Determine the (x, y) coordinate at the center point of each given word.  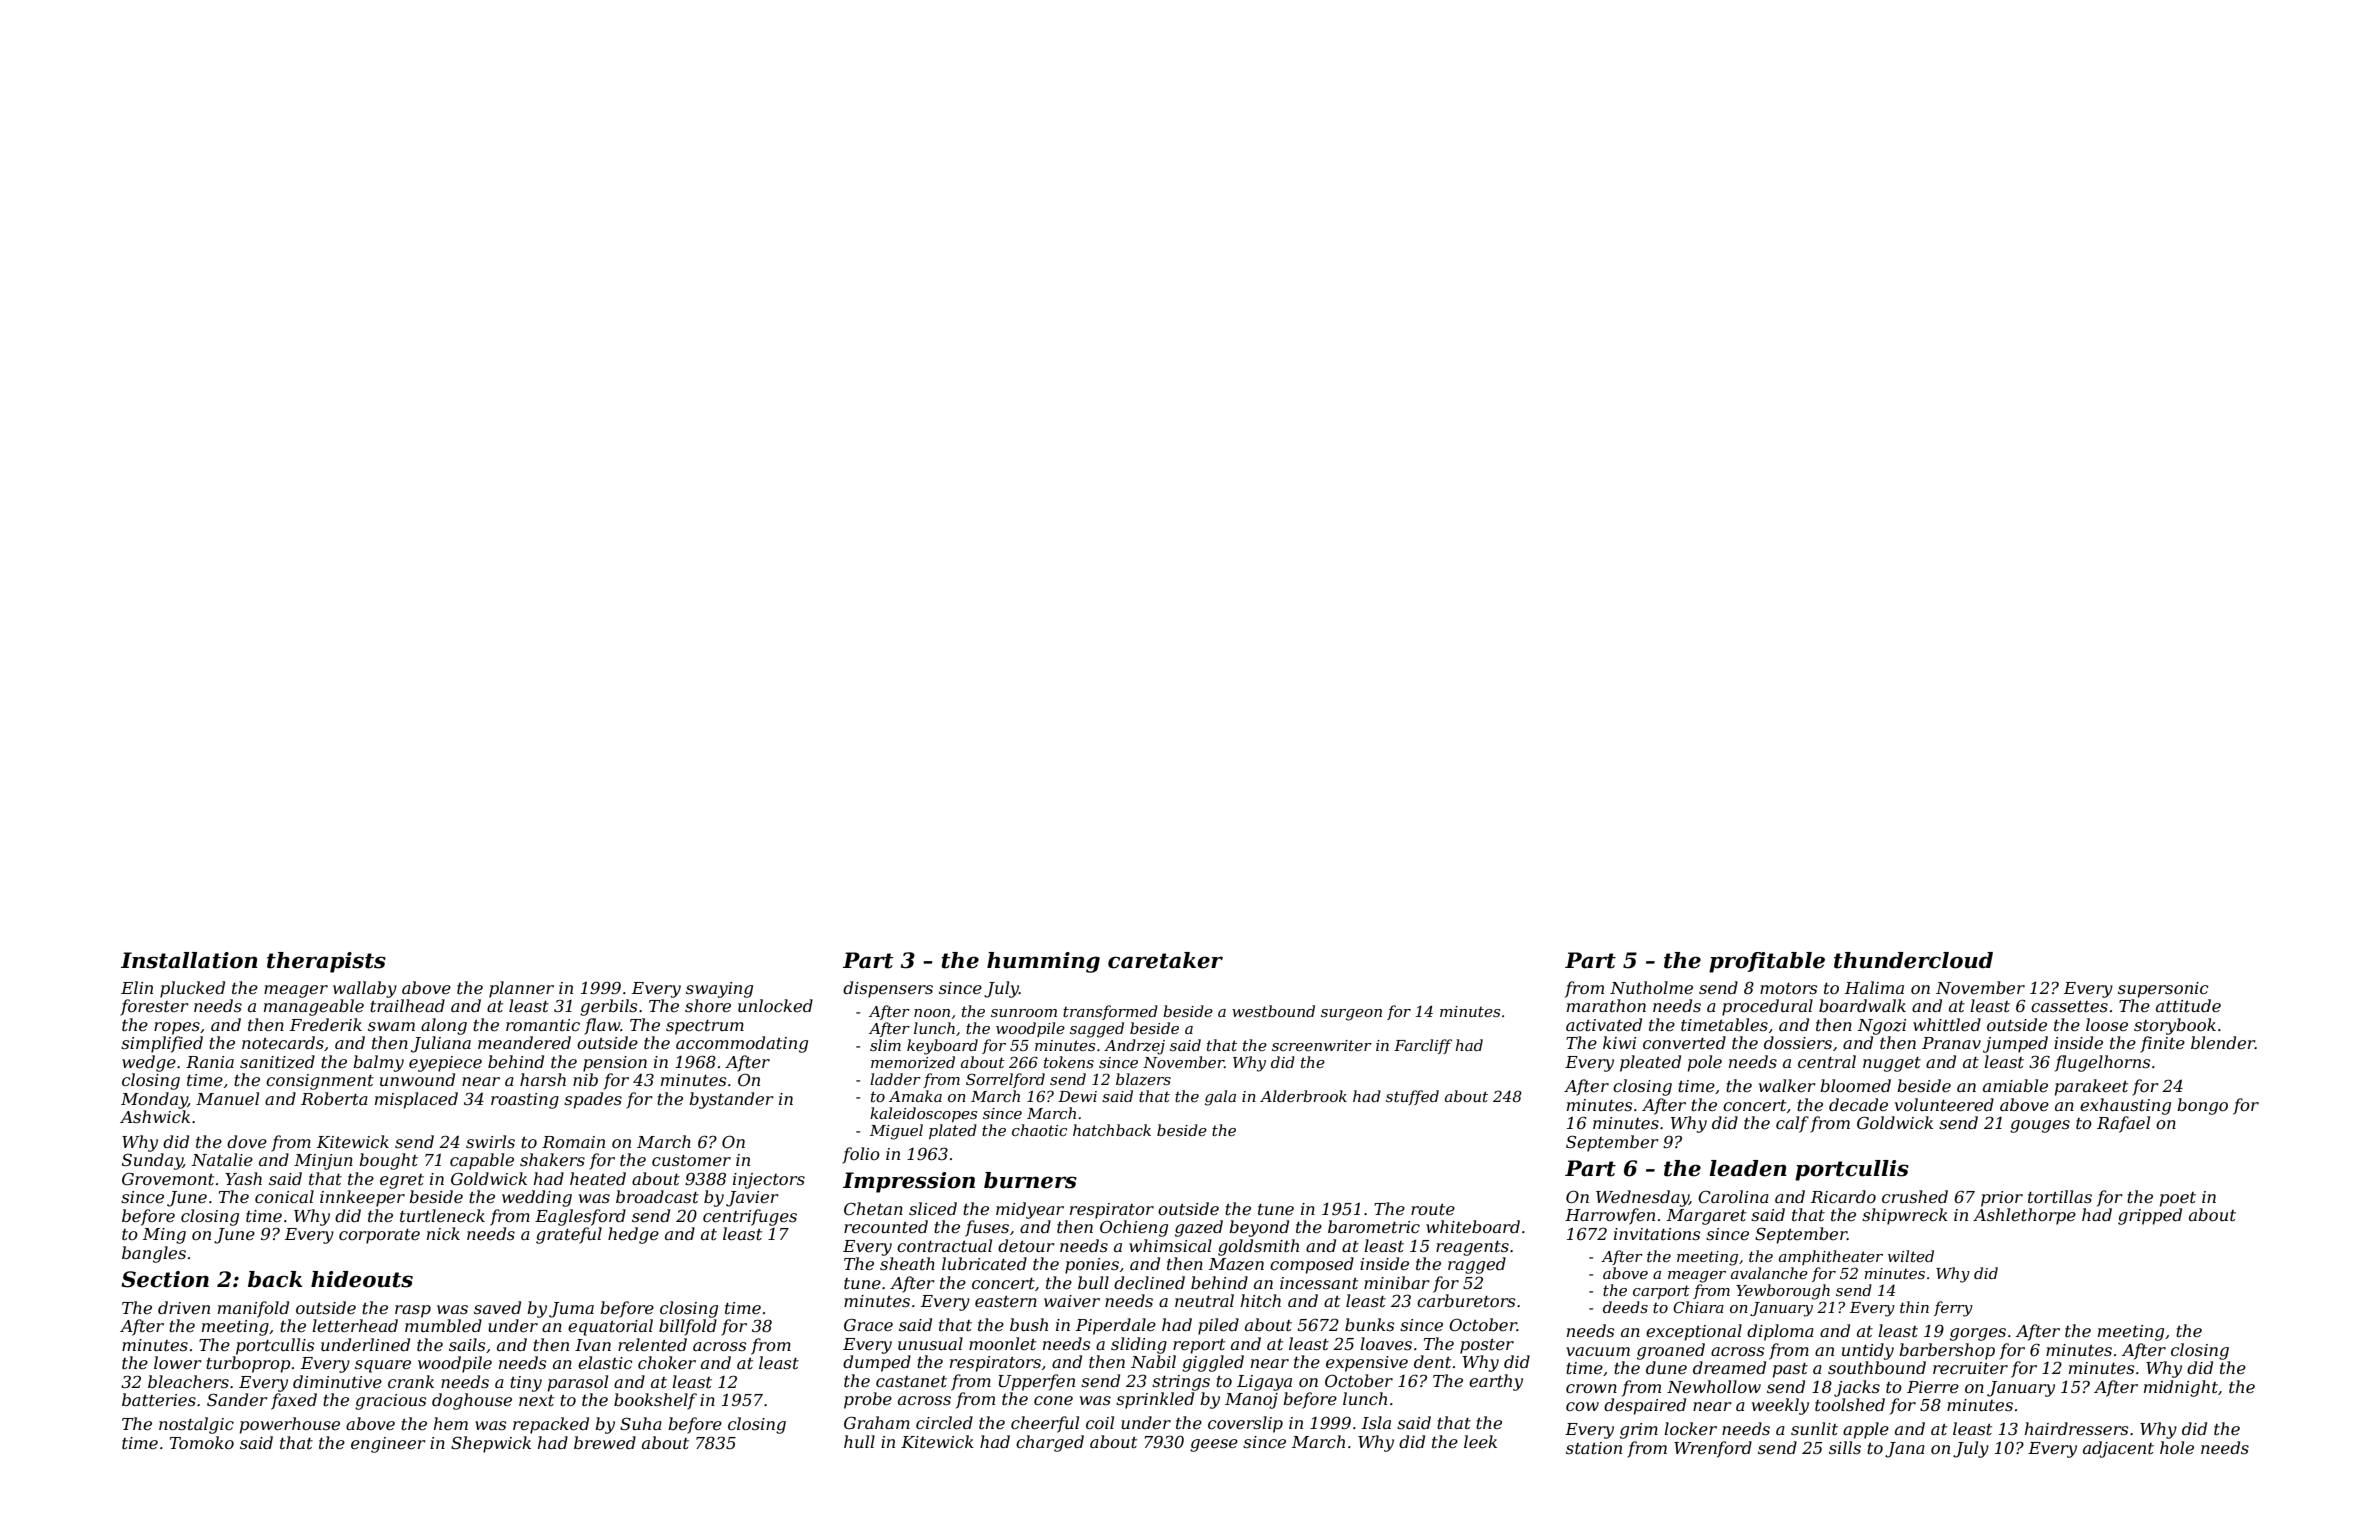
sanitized (277, 1062)
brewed (605, 1442)
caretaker (1165, 960)
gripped (2150, 1216)
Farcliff (1423, 1046)
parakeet (2091, 1087)
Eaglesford (580, 1217)
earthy (1496, 1382)
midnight (2181, 1388)
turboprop (248, 1364)
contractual (944, 1245)
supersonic (2163, 990)
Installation (189, 960)
